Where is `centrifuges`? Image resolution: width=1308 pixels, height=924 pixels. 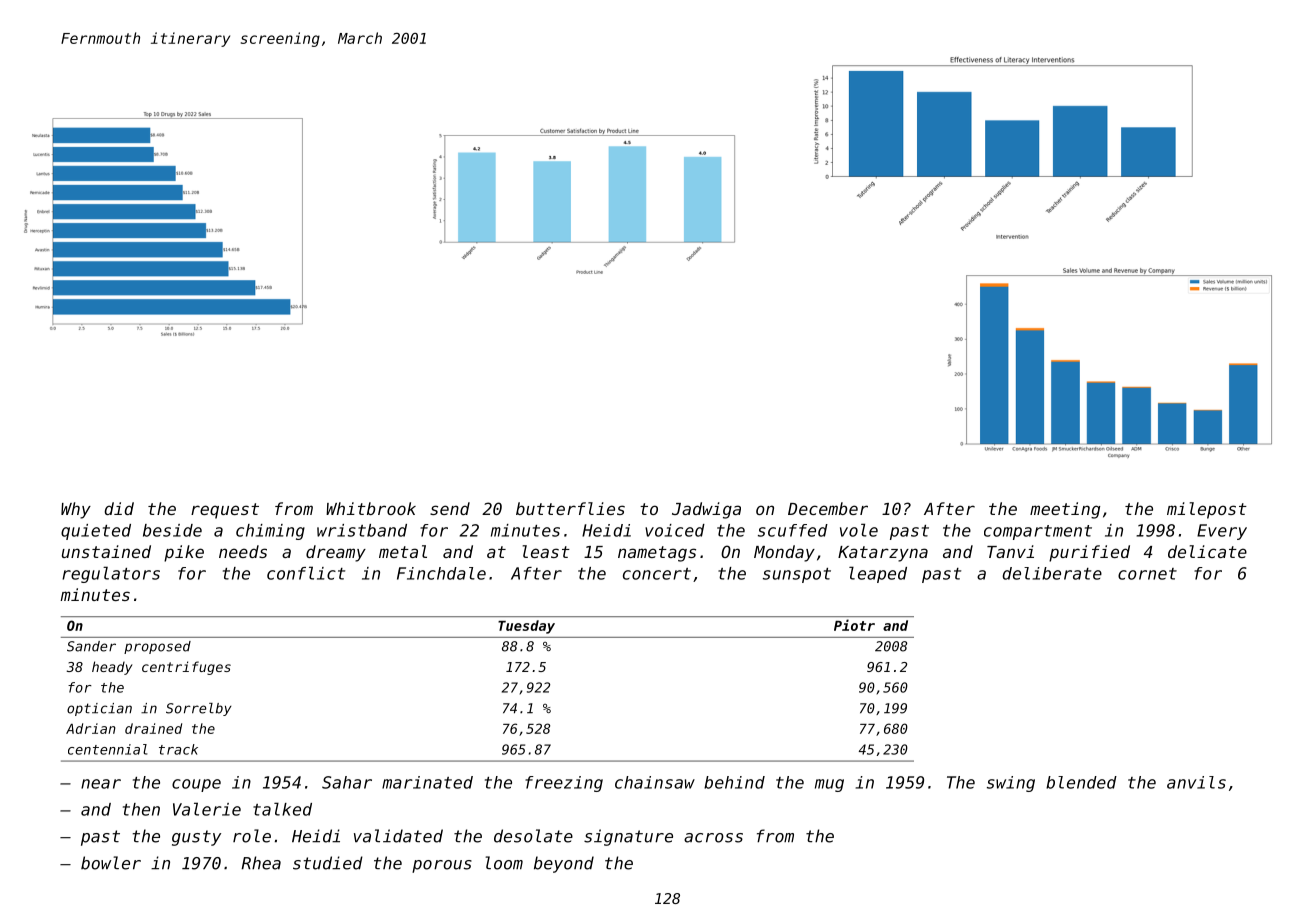
centrifuges is located at coordinates (186, 668).
